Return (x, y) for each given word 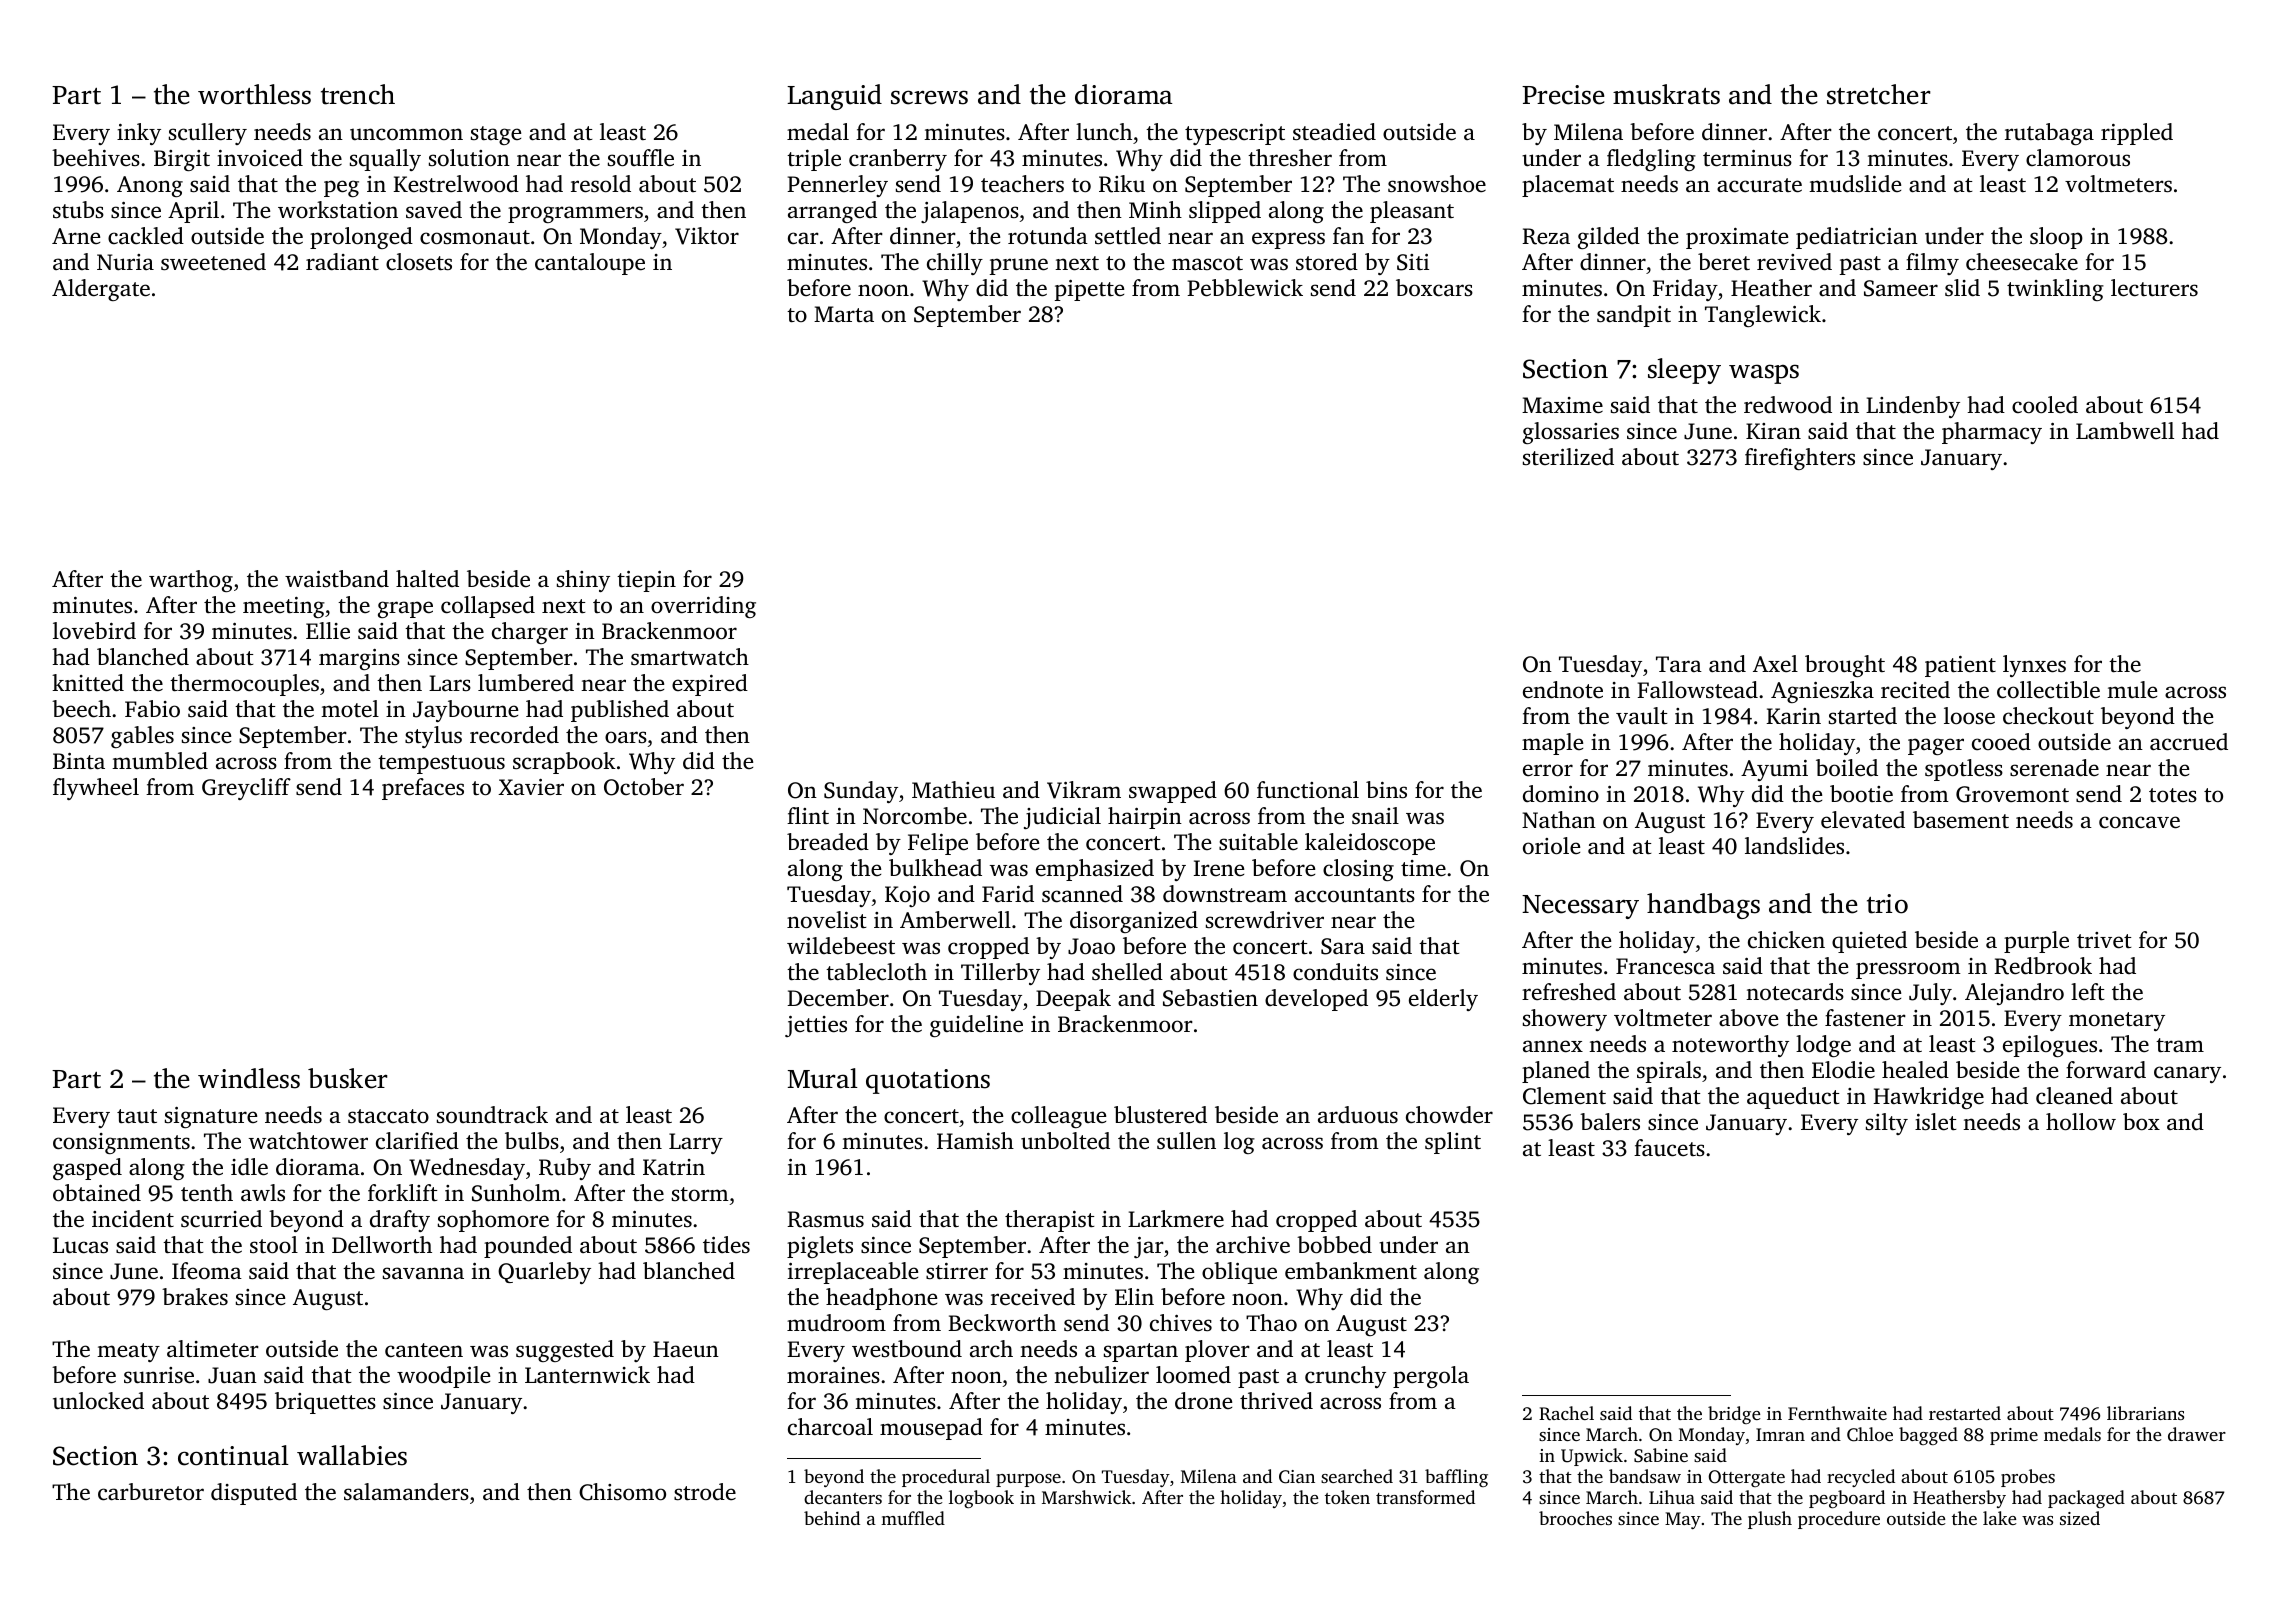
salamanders (406, 1491)
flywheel (96, 789)
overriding (703, 607)
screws (929, 97)
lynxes (2034, 666)
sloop (2056, 238)
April (193, 212)
